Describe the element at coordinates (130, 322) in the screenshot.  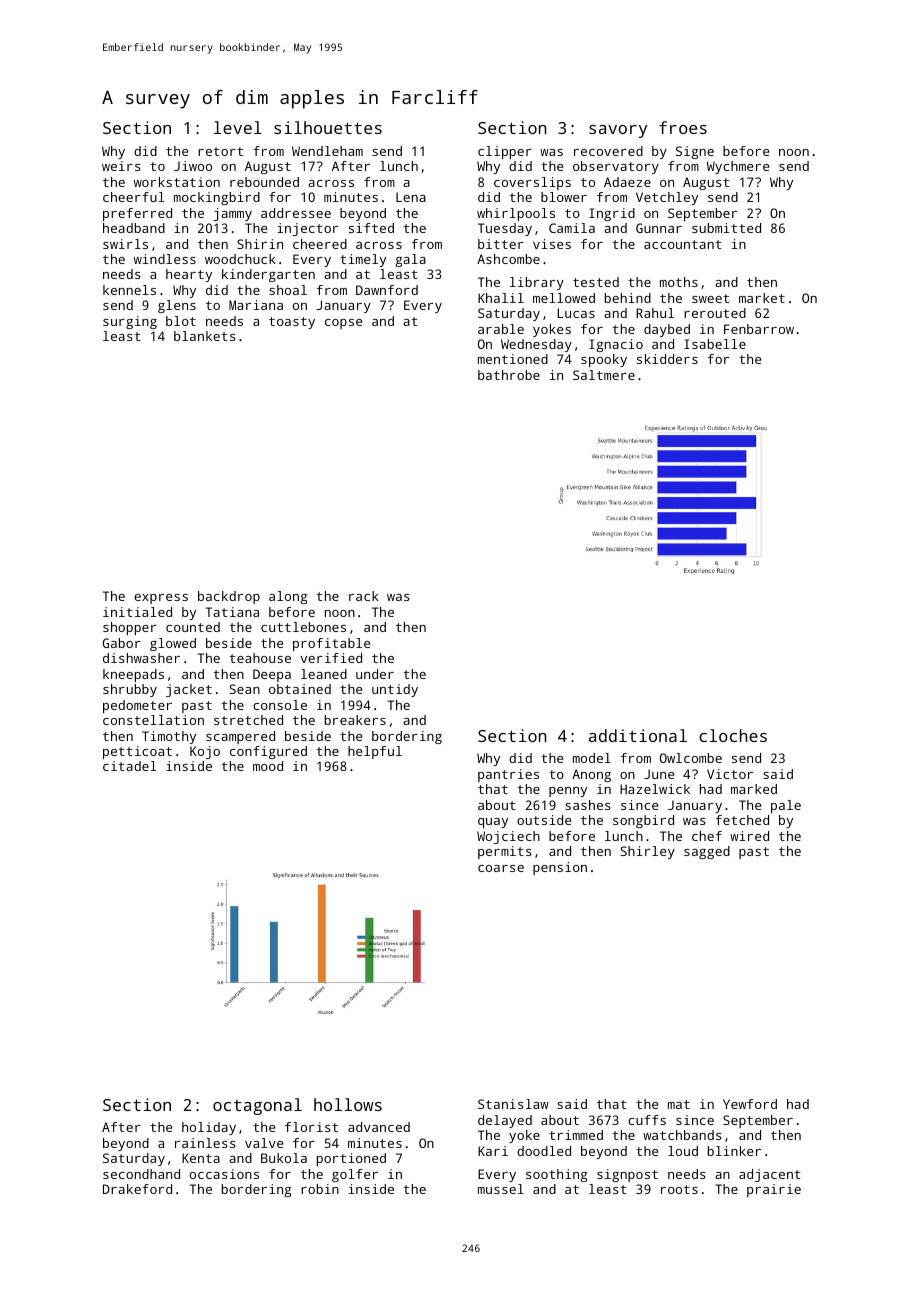
I see `surging` at that location.
